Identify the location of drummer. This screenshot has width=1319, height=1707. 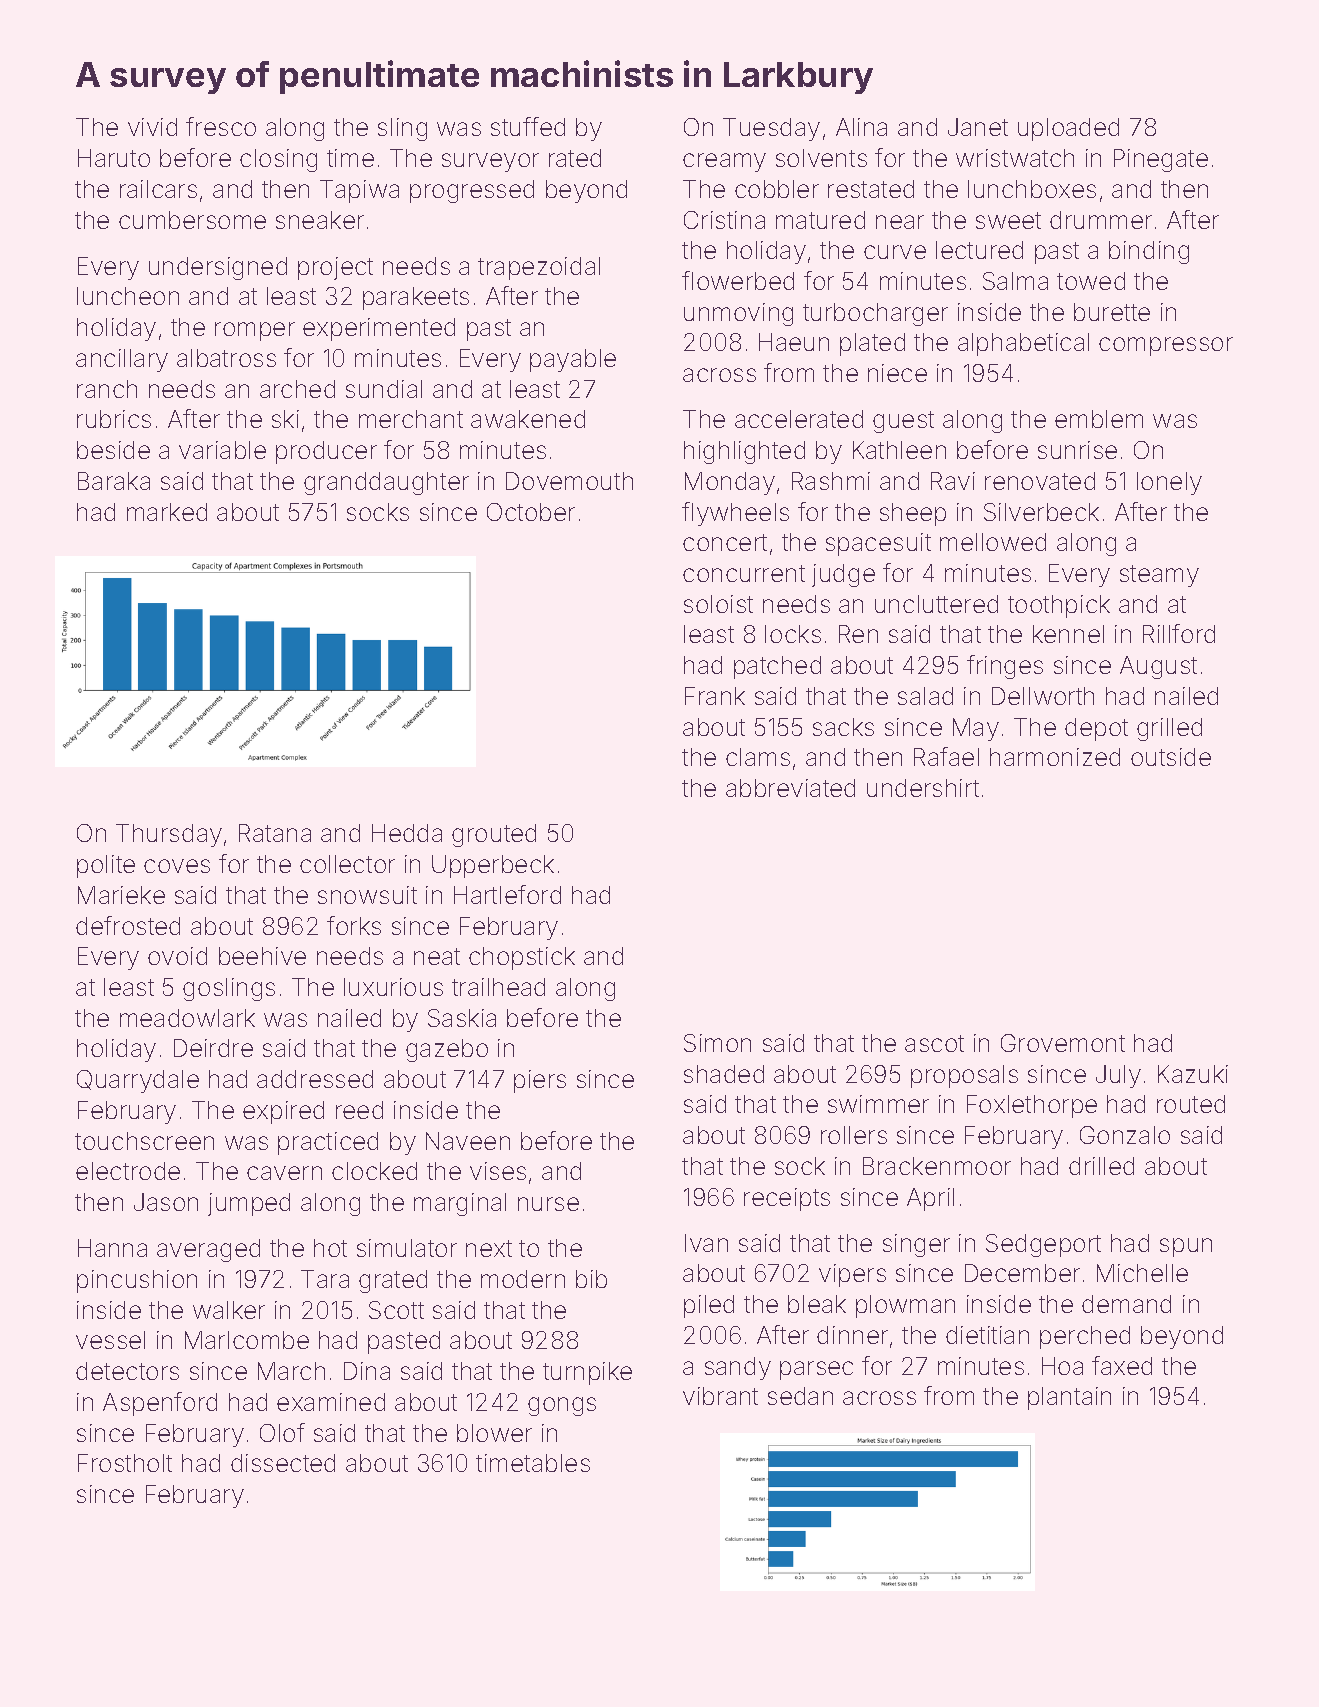
(1101, 220).
